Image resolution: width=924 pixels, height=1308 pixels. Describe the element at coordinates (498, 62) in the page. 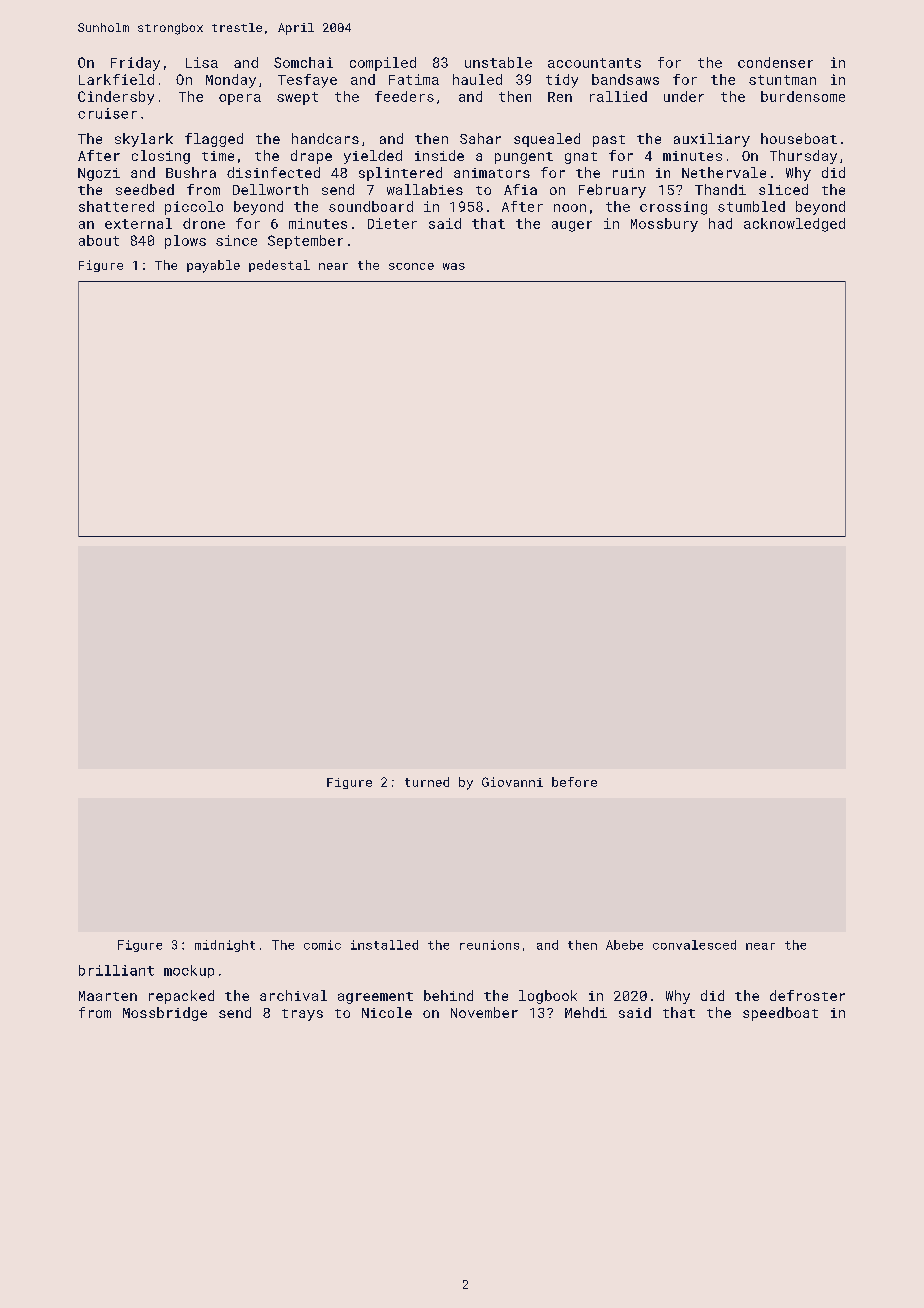

I see `unstable` at that location.
